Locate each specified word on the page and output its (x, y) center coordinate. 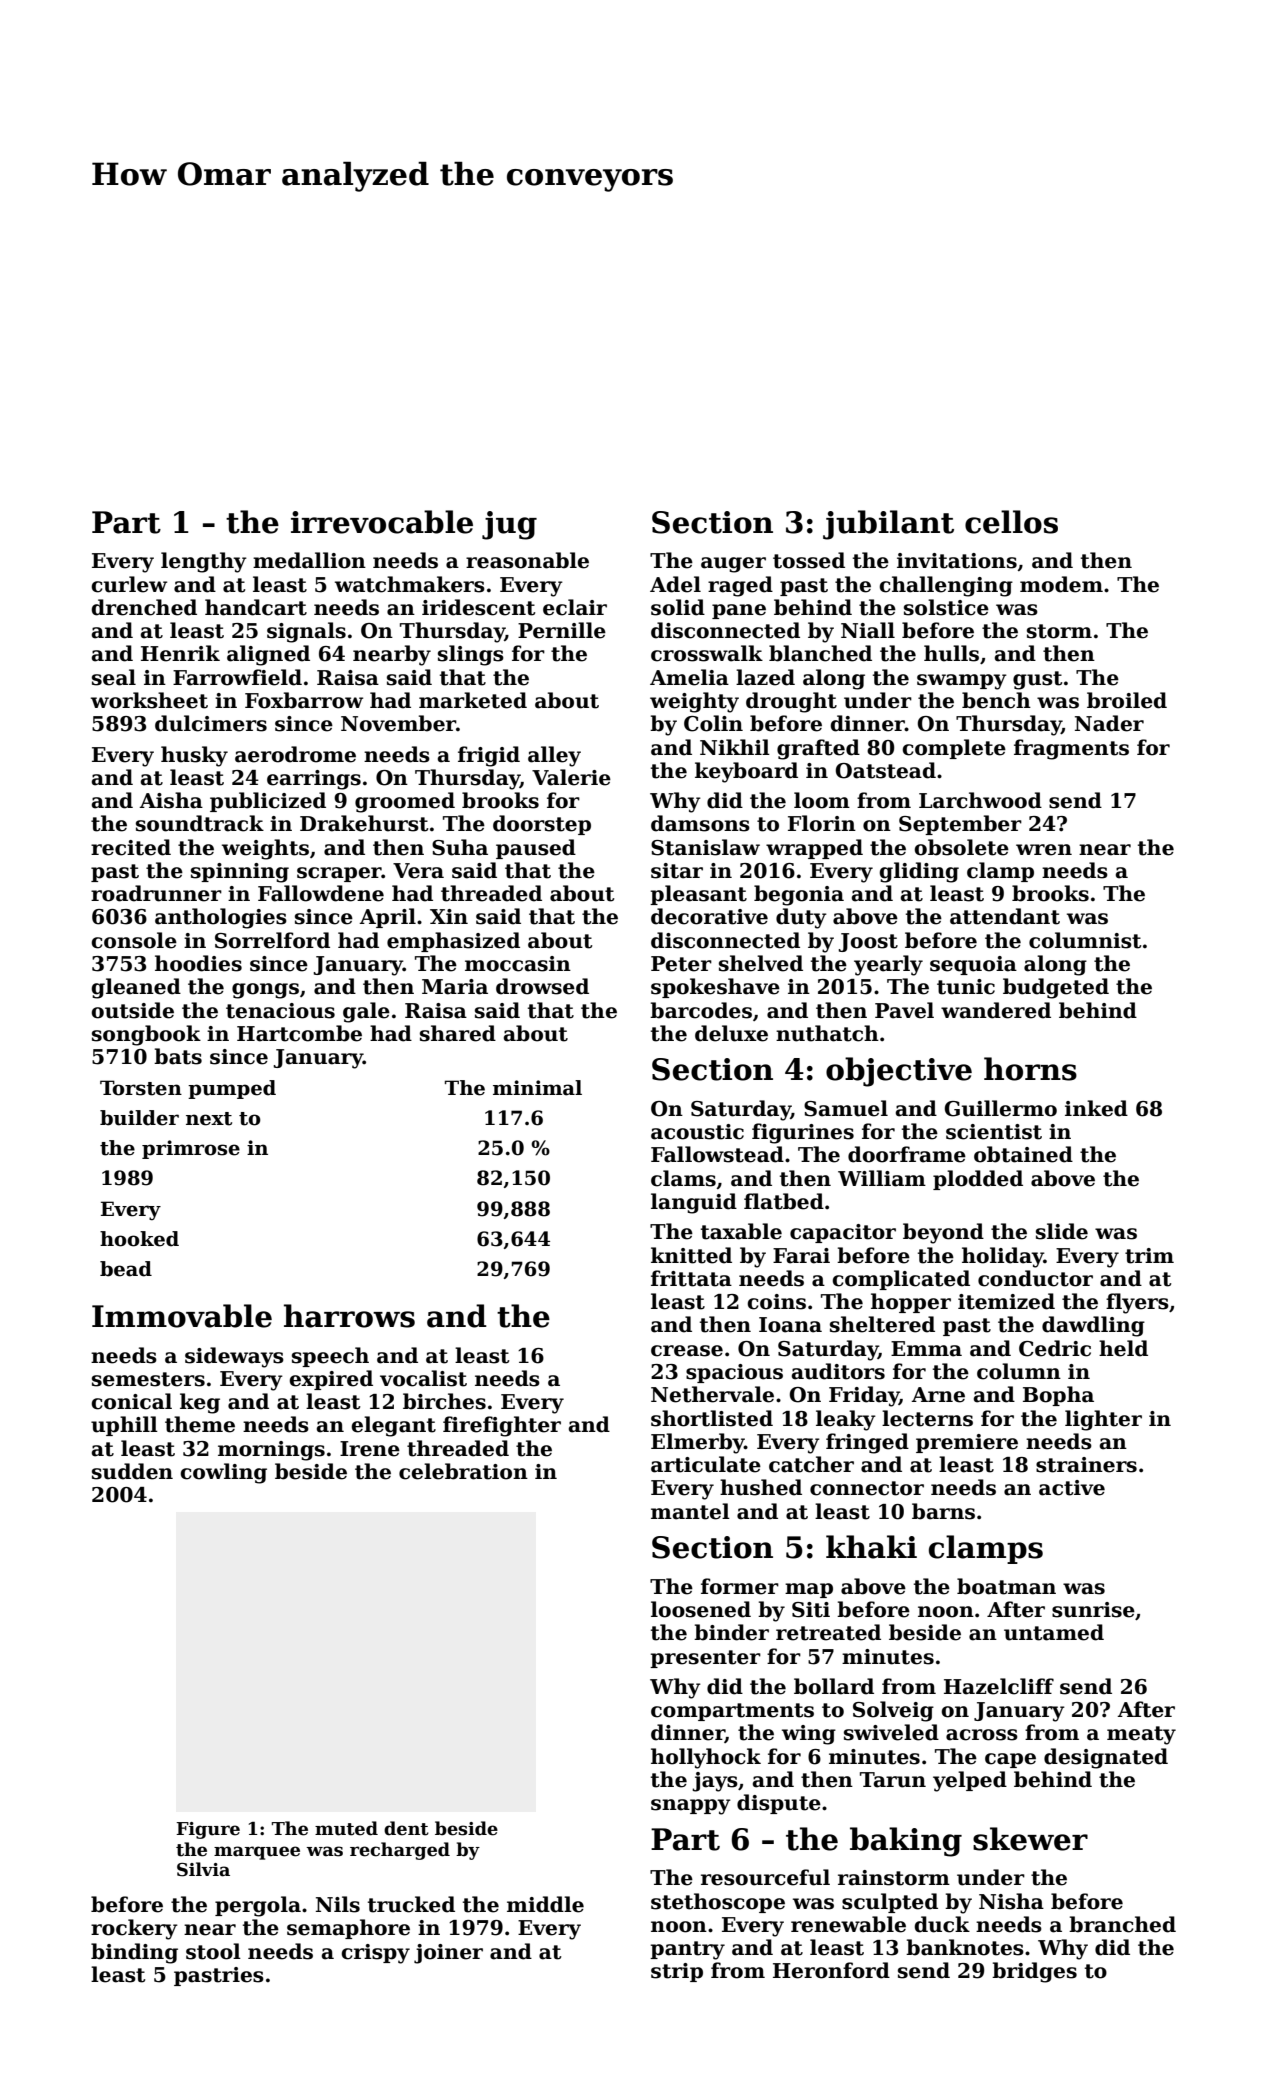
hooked (139, 1239)
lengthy (204, 562)
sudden (132, 1471)
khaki (871, 1547)
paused (536, 849)
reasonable (527, 560)
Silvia (203, 1869)
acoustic (697, 1132)
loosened (701, 1609)
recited (131, 847)
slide (1062, 1231)
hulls (951, 653)
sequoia (973, 965)
